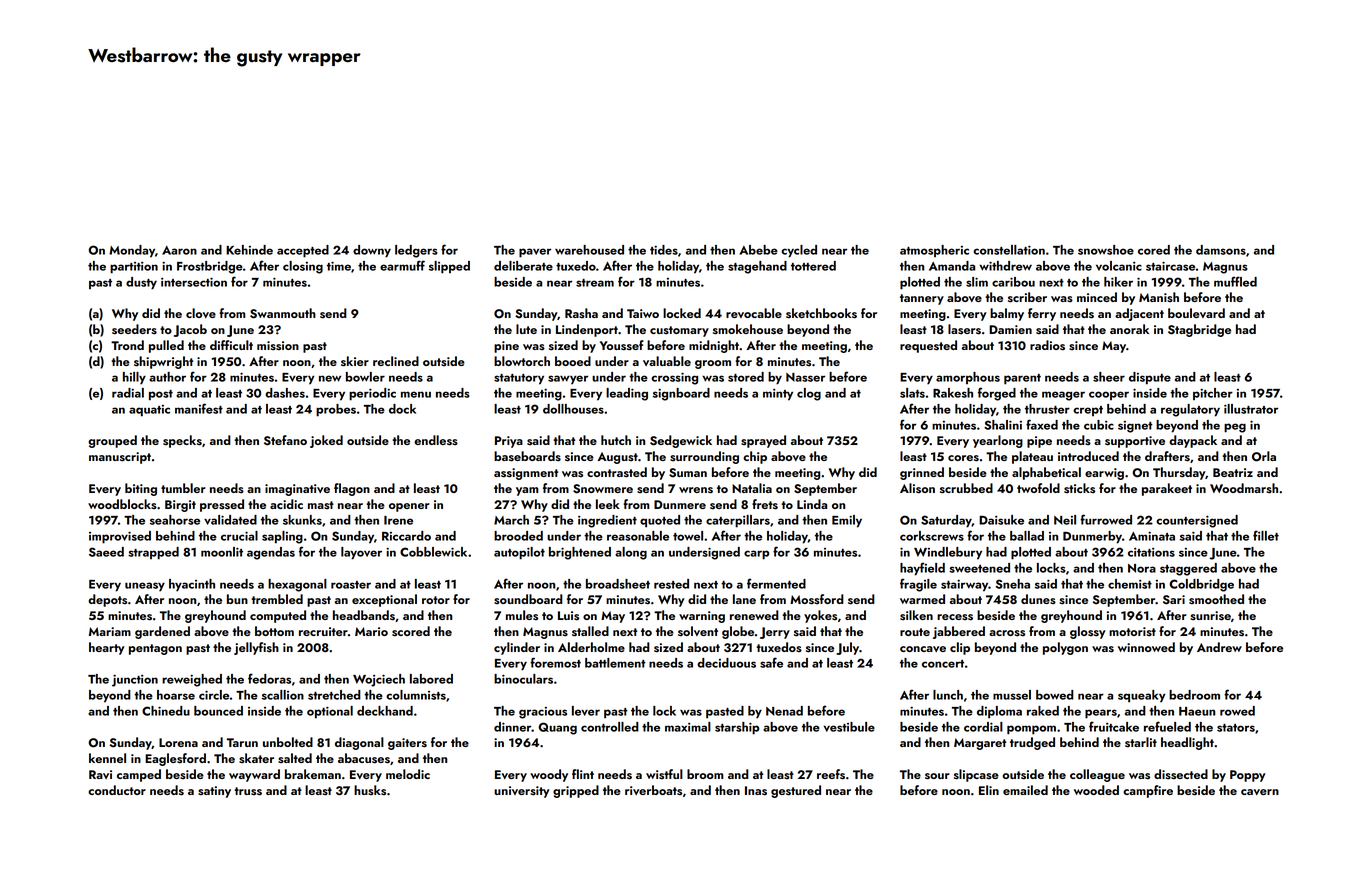 The height and width of the image is (887, 1372). I want to click on smokehouse, so click(748, 329).
